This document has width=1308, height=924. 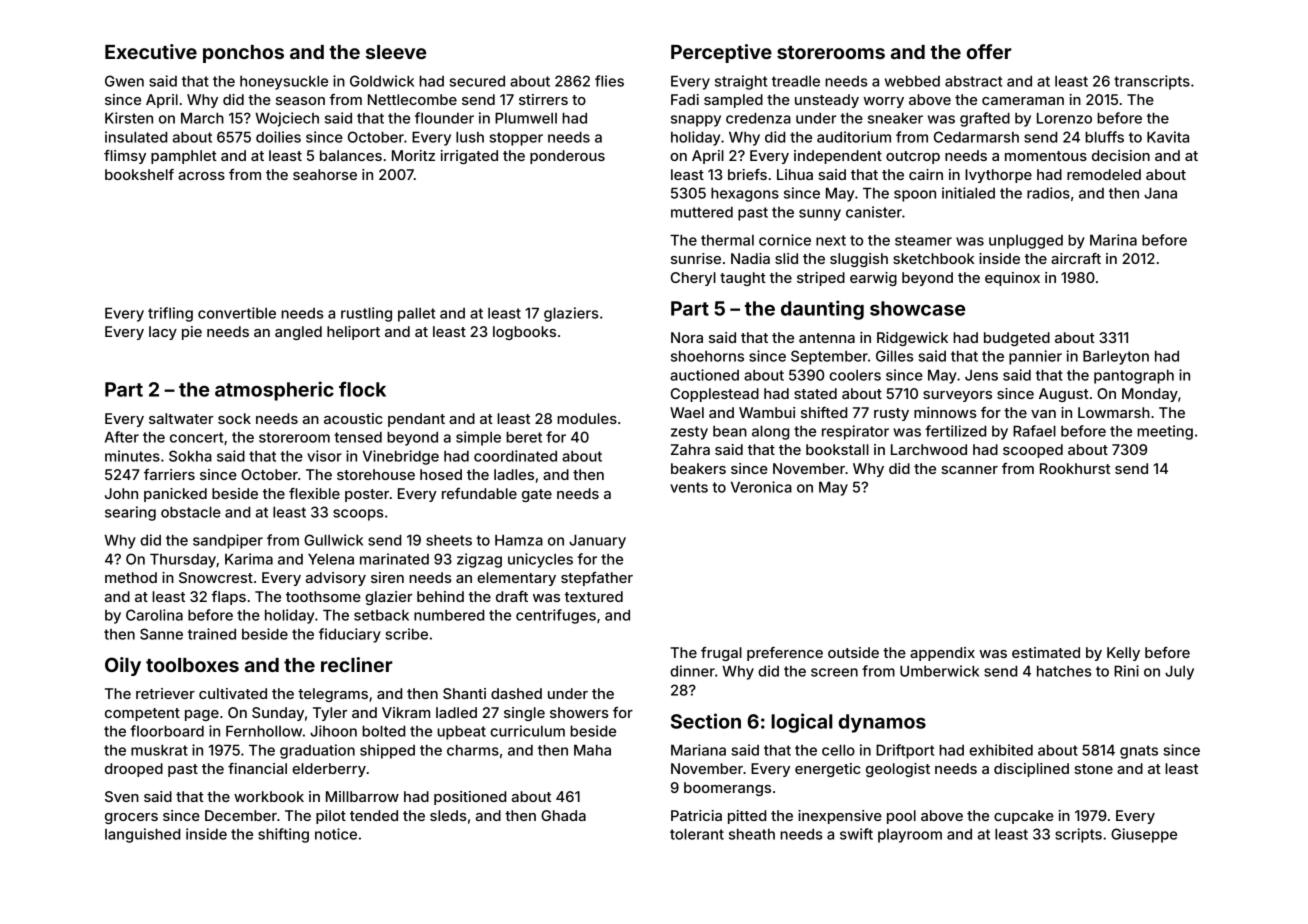 What do you see at coordinates (416, 315) in the document?
I see `pallet` at bounding box center [416, 315].
